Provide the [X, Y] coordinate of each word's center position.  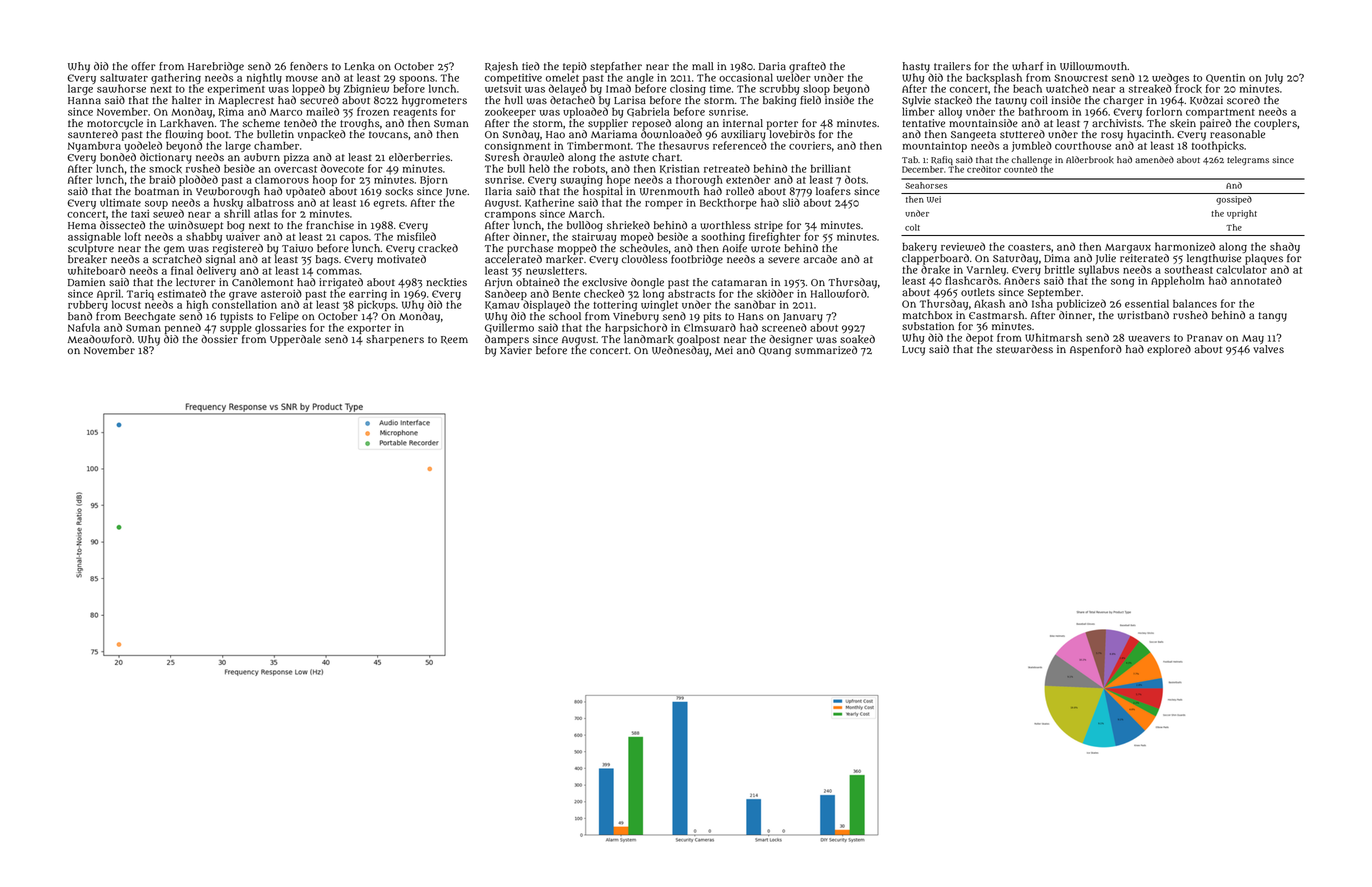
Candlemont [262, 282]
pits [712, 317]
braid [162, 179]
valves [1268, 349]
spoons [417, 79]
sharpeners [395, 340]
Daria [772, 66]
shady [1285, 247]
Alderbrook [1090, 160]
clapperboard [935, 259]
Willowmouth [1093, 66]
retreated [727, 168]
